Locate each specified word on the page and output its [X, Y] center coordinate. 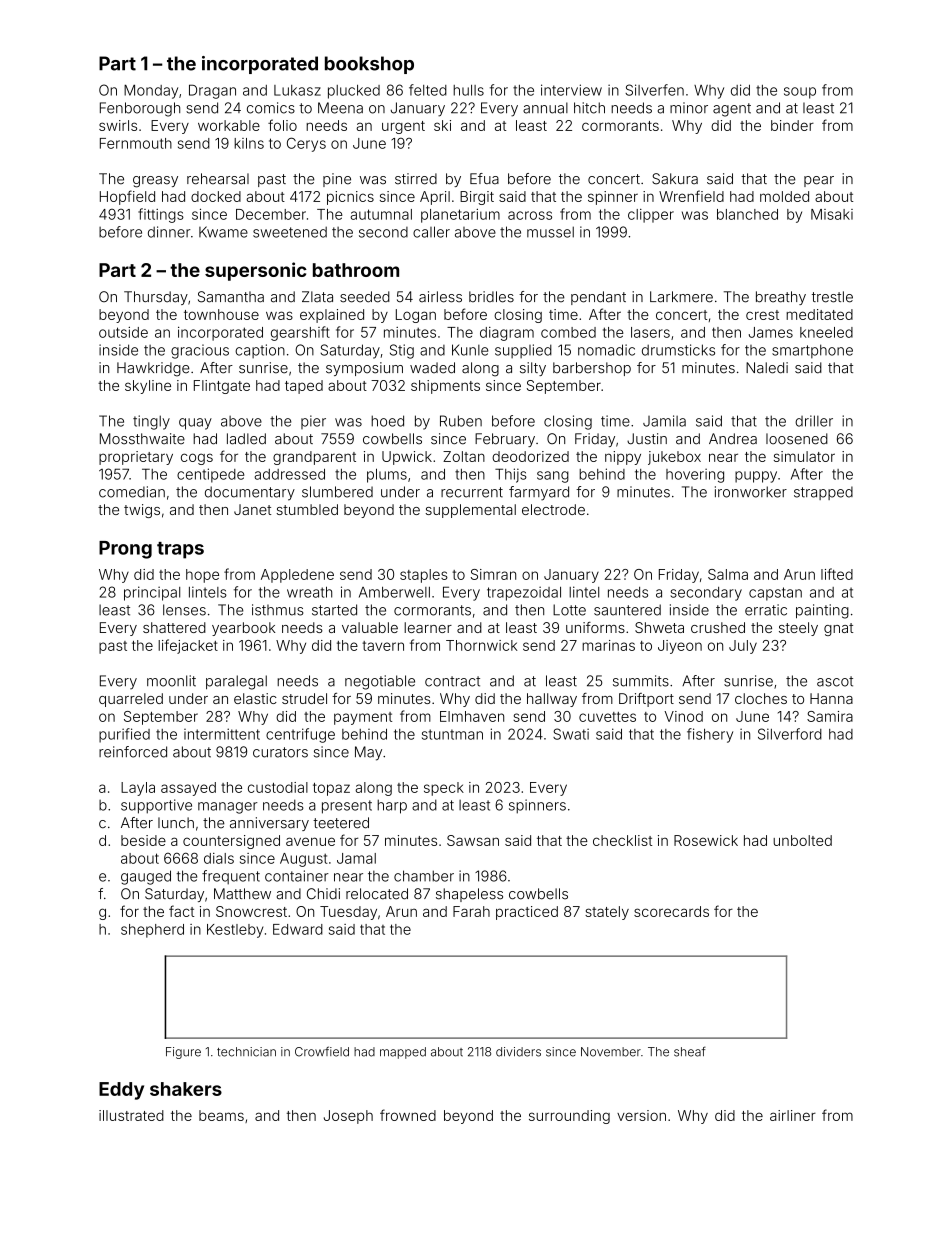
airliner [793, 1115]
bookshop [369, 65]
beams [221, 1115]
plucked [354, 92]
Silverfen [654, 90]
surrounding [569, 1117]
